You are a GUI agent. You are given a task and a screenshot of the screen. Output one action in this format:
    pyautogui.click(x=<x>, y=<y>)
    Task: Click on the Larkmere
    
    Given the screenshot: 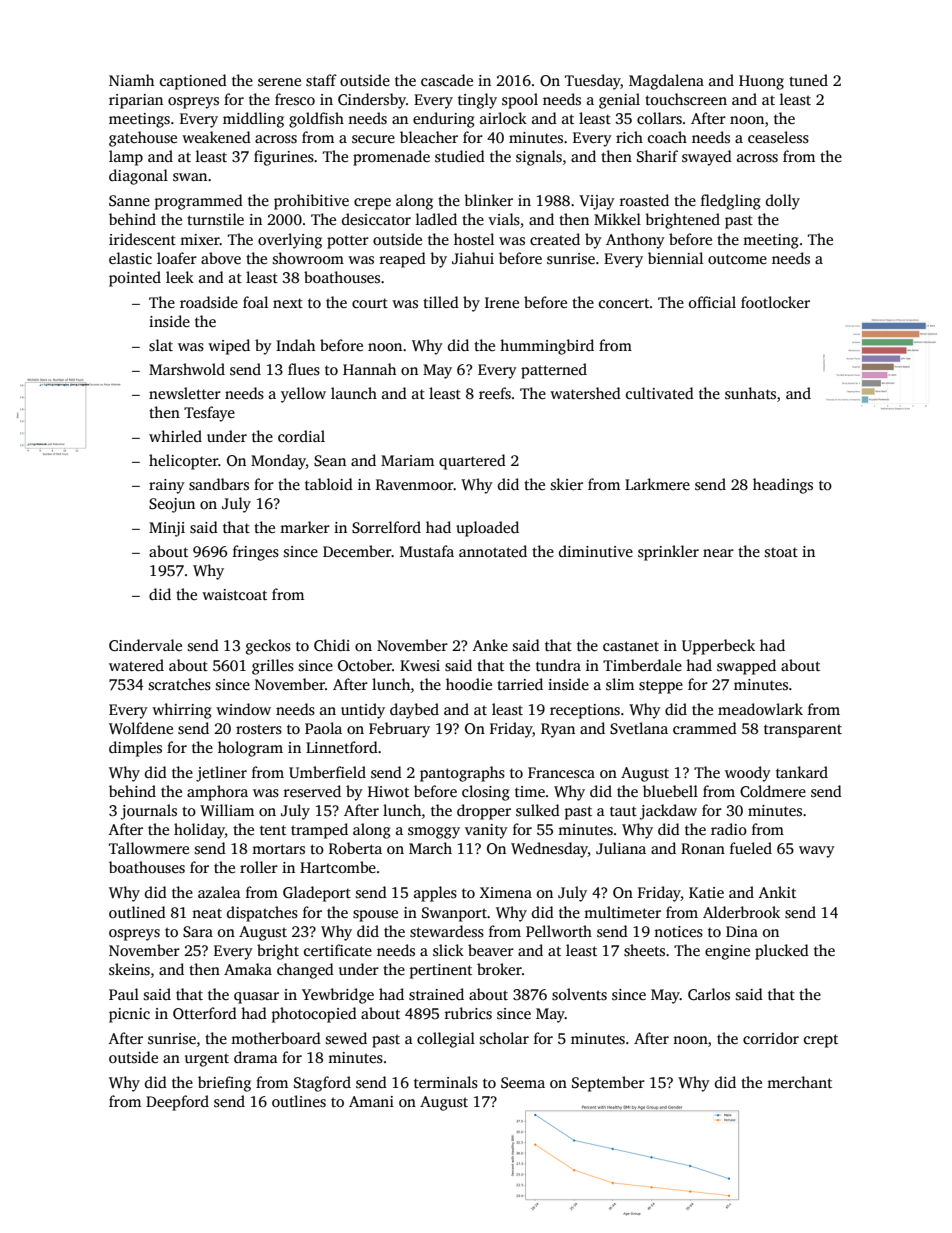 What is the action you would take?
    pyautogui.click(x=657, y=484)
